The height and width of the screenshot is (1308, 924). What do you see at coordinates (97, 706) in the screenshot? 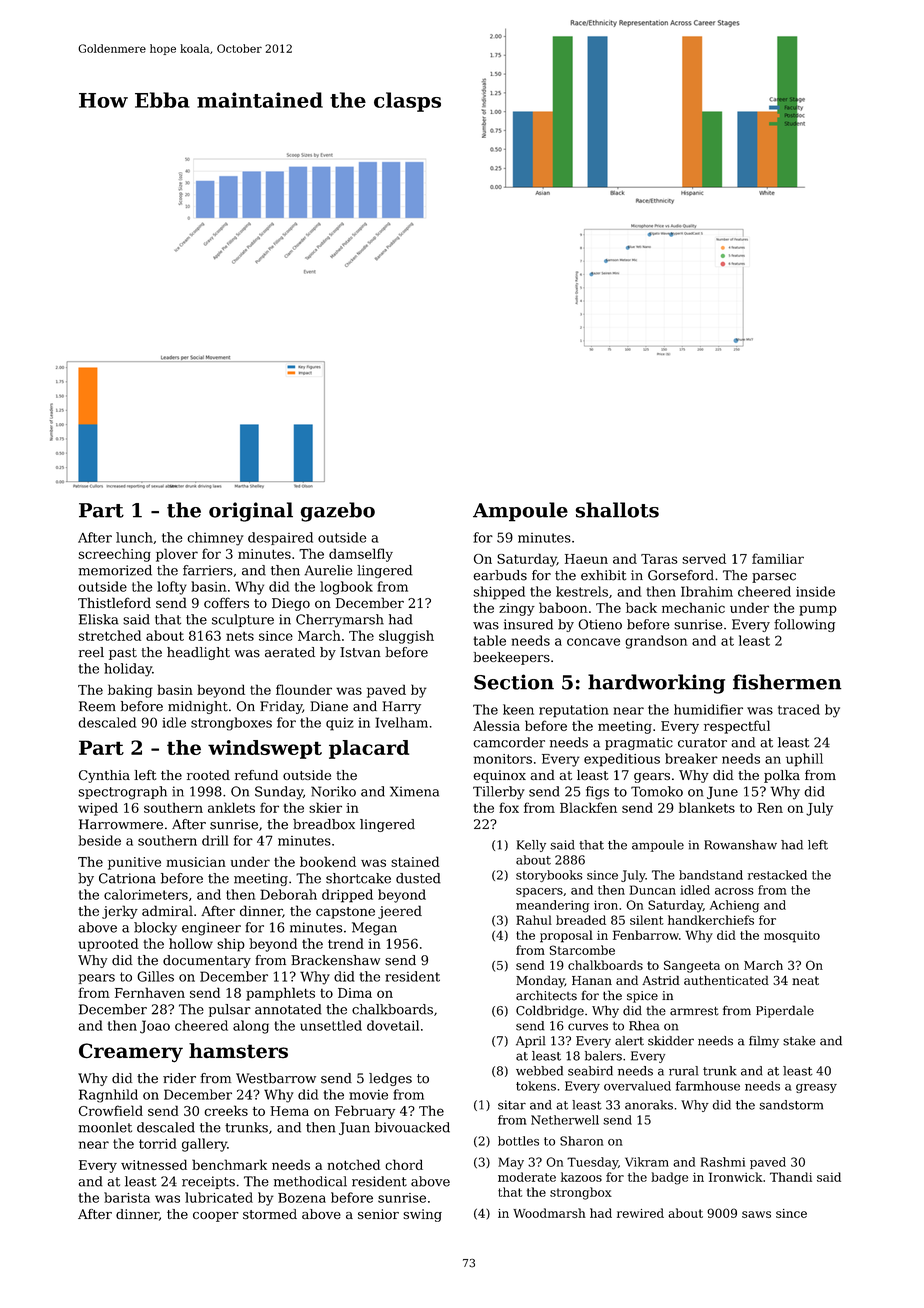
I see `Reem` at bounding box center [97, 706].
